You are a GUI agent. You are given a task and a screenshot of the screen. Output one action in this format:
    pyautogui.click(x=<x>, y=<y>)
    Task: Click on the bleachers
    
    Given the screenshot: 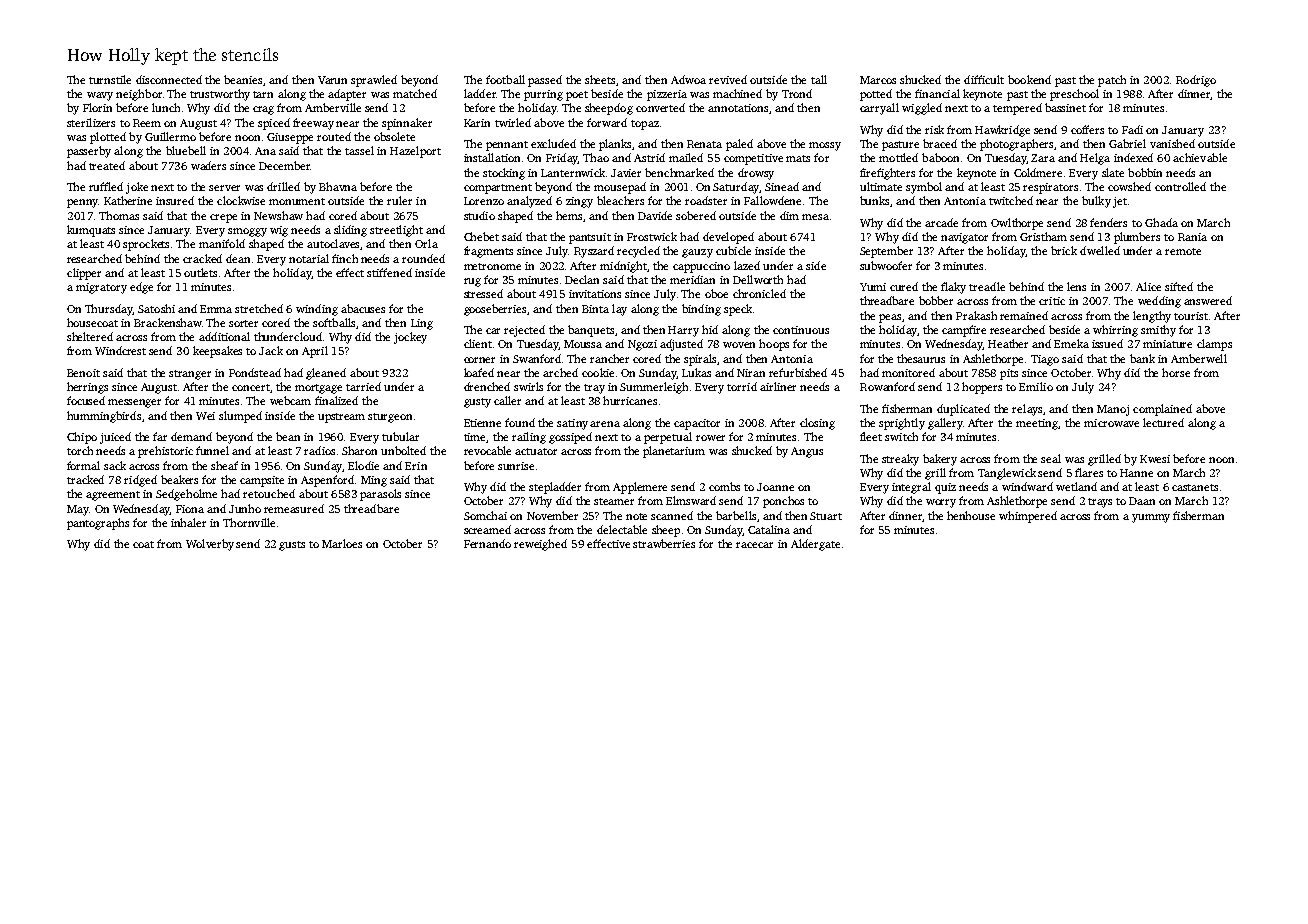 What is the action you would take?
    pyautogui.click(x=620, y=200)
